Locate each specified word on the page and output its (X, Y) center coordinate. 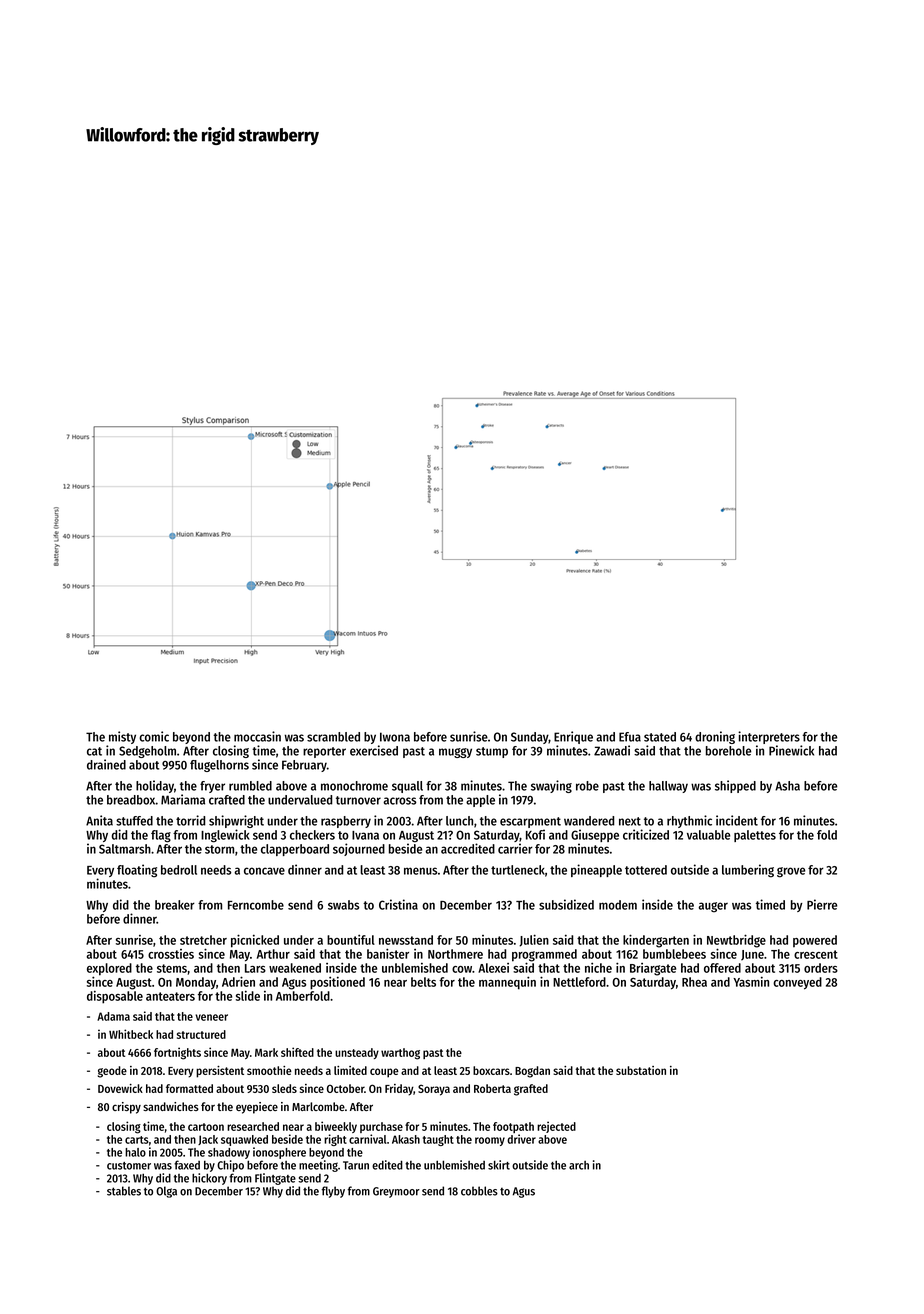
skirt (499, 1165)
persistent (220, 1072)
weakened (295, 968)
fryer (212, 787)
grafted (531, 1090)
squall (407, 787)
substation (641, 1070)
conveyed (797, 983)
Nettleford (579, 982)
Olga (166, 1192)
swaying (551, 786)
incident (737, 820)
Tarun (356, 1165)
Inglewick (225, 836)
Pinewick (791, 750)
